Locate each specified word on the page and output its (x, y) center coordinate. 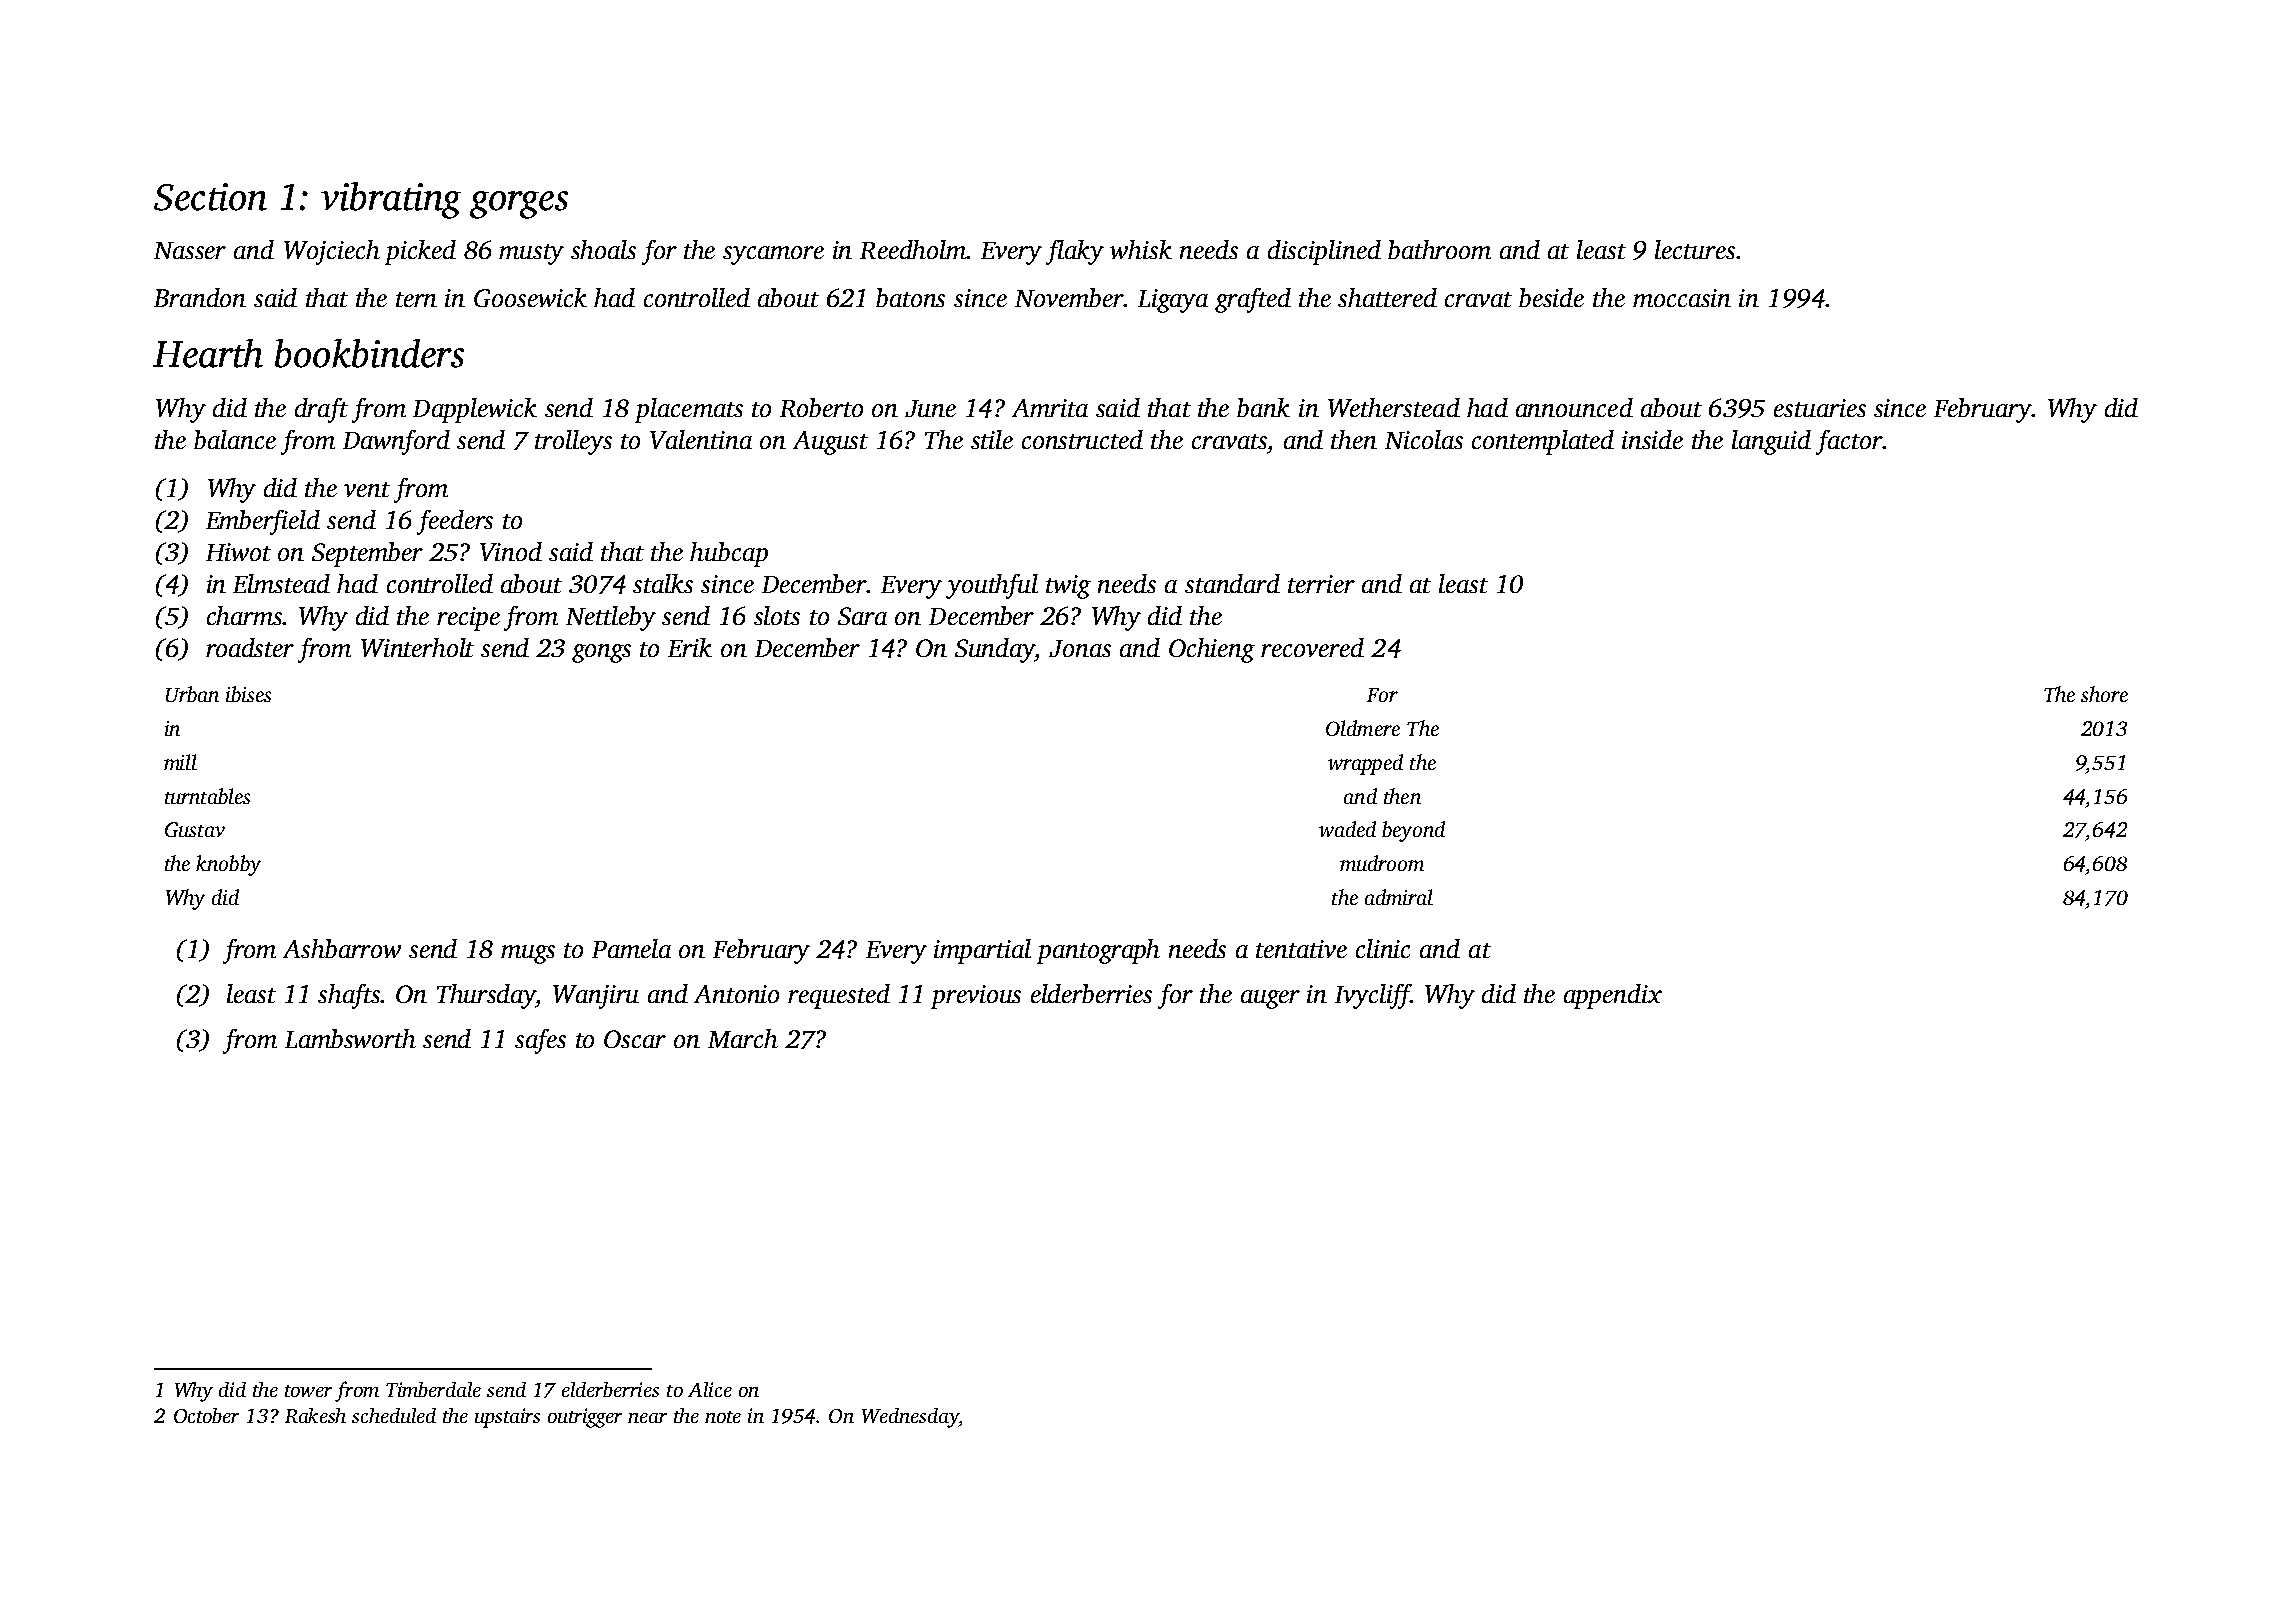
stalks (663, 583)
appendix (1613, 996)
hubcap (729, 554)
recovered (1312, 647)
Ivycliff (1373, 996)
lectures (1695, 249)
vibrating (391, 200)
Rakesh (315, 1415)
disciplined (1324, 252)
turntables (207, 796)
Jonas (1080, 648)
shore (2104, 694)
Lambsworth (350, 1038)
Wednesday (910, 1418)
